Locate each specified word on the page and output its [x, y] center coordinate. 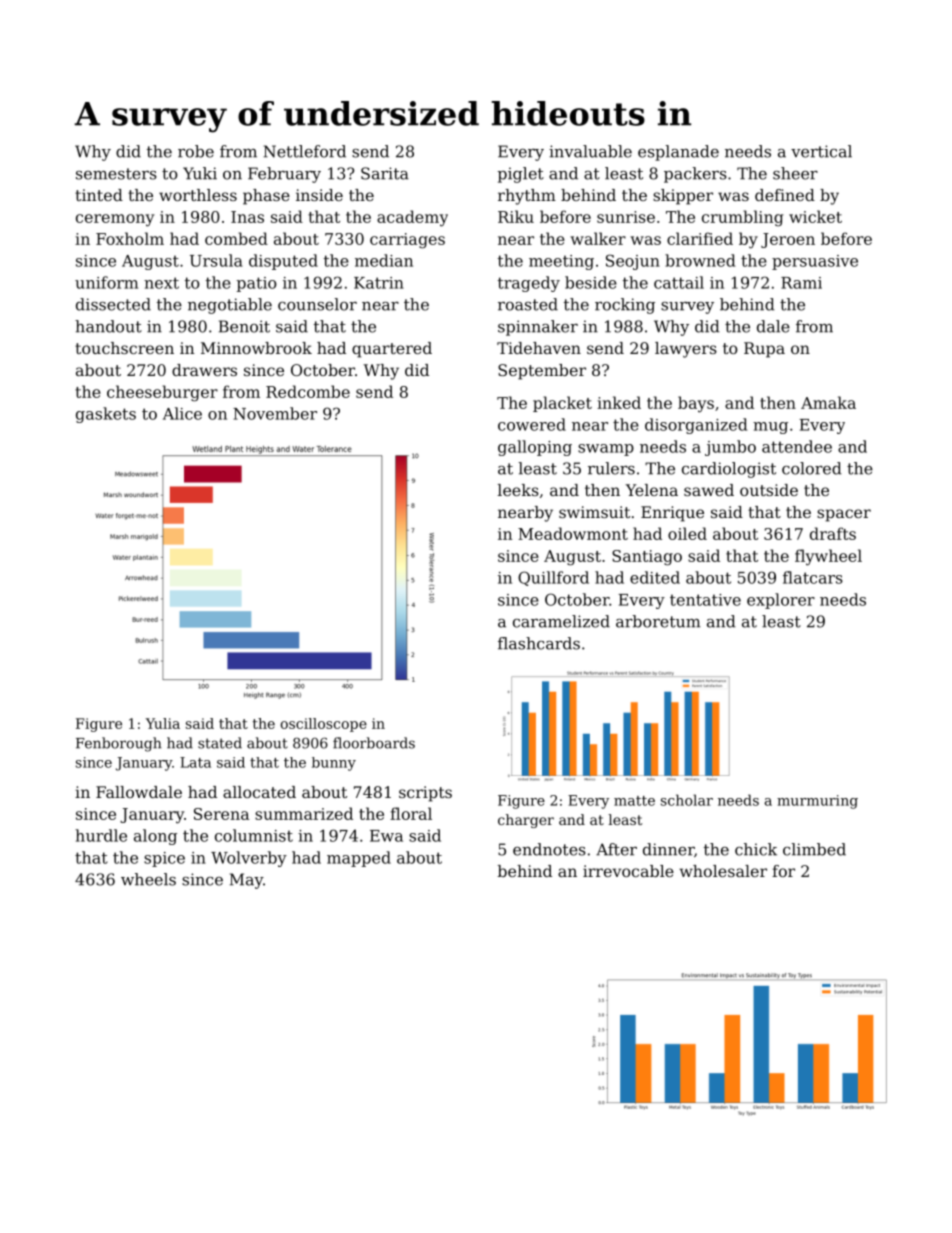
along [155, 837]
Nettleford [304, 151]
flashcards [539, 643]
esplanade [678, 153]
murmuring [817, 802]
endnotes [549, 849]
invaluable [590, 151]
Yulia [163, 723]
